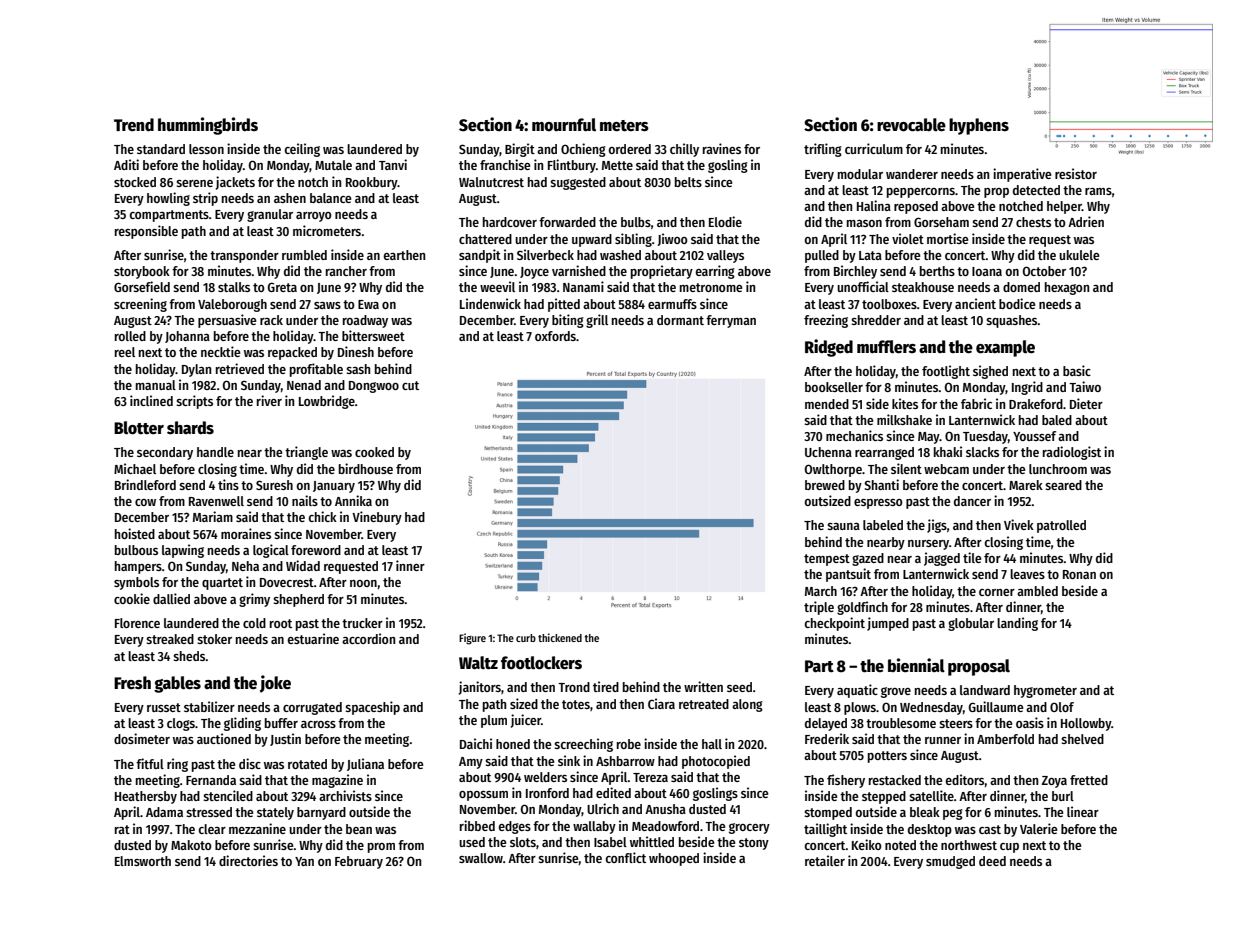  What do you see at coordinates (674, 859) in the screenshot?
I see `whooped` at bounding box center [674, 859].
